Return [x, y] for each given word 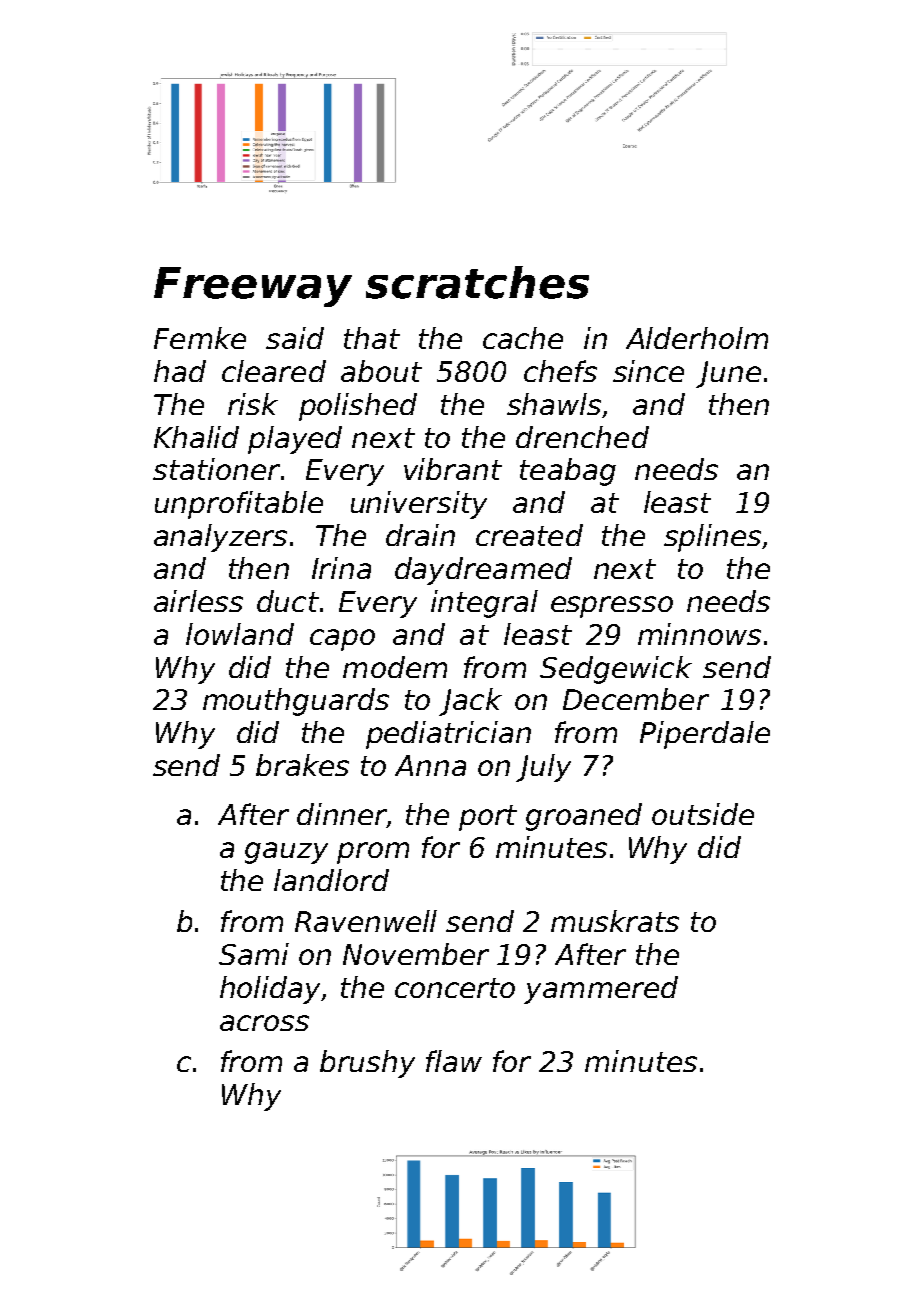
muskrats [615, 921]
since [648, 371]
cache [523, 338]
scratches [477, 282]
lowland [240, 634]
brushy [367, 1064]
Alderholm [697, 338]
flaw [454, 1061]
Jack [470, 702]
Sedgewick [616, 670]
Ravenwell [366, 921]
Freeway [253, 287]
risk [253, 404]
